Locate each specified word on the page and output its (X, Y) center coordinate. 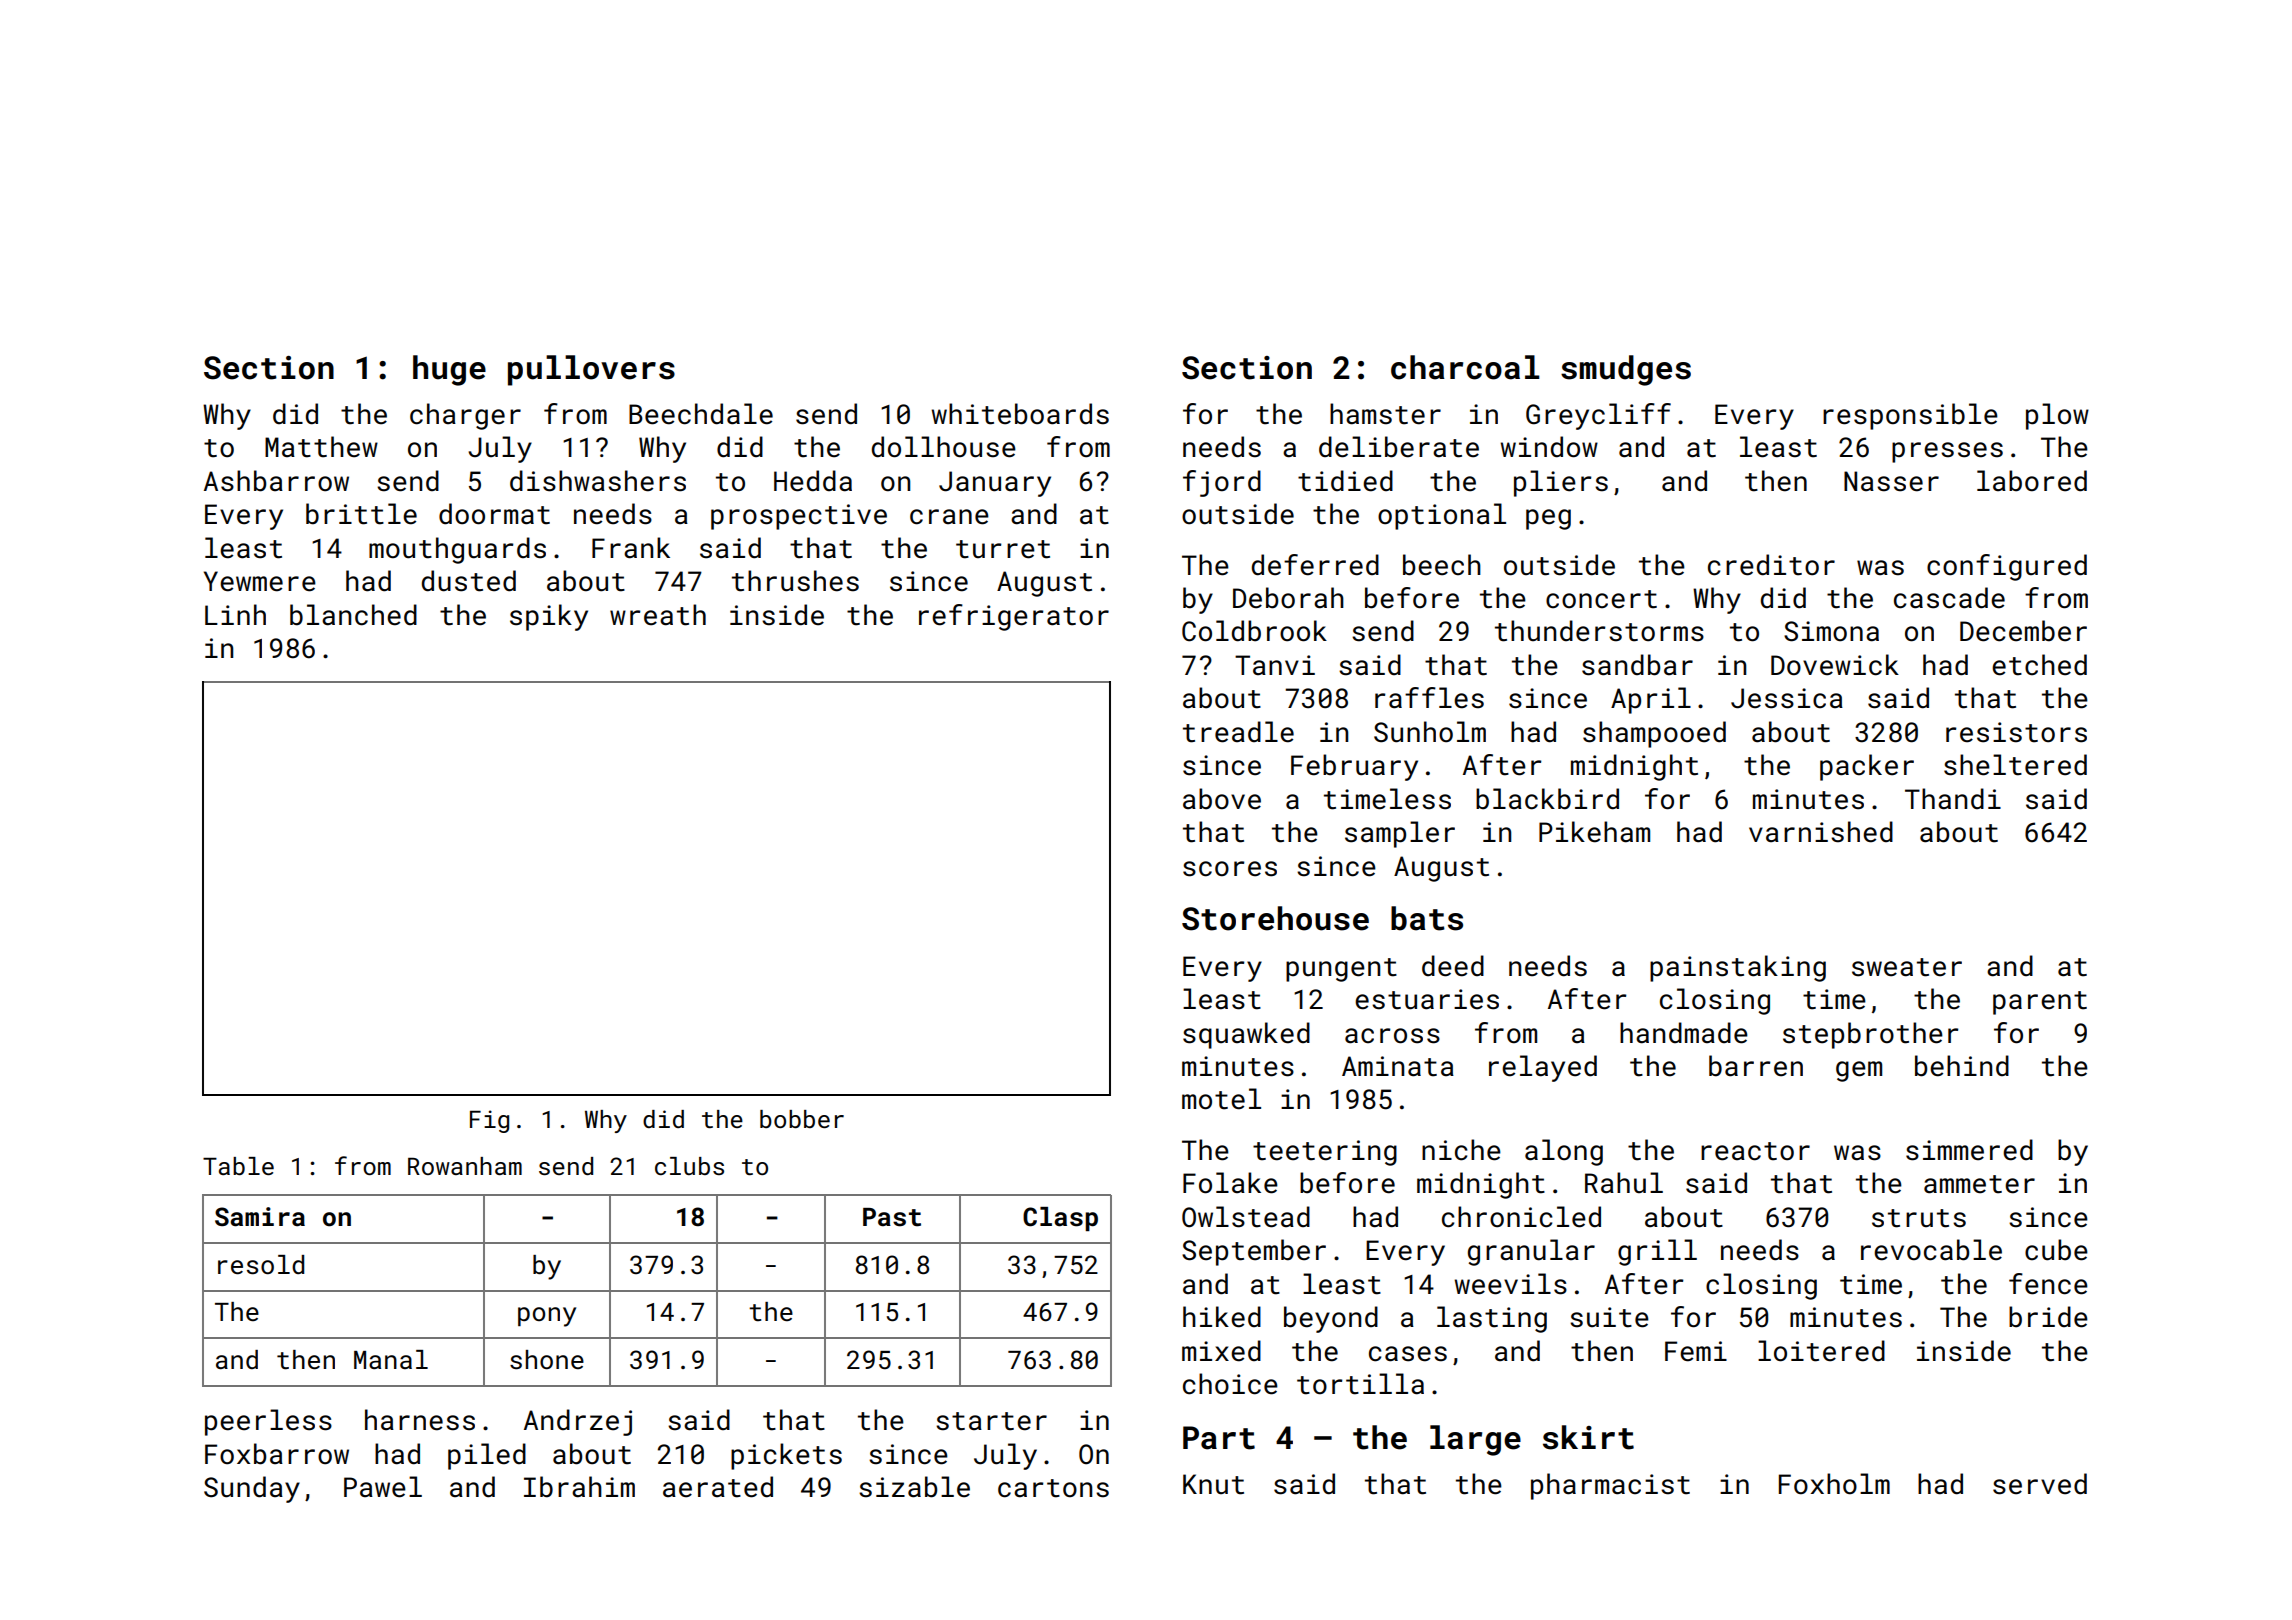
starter (991, 1421)
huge (449, 370)
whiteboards (1020, 414)
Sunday (252, 1489)
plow (2057, 416)
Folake (1230, 1183)
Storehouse (1275, 918)
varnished (1821, 832)
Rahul (1624, 1182)
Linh (235, 614)
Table (238, 1166)
